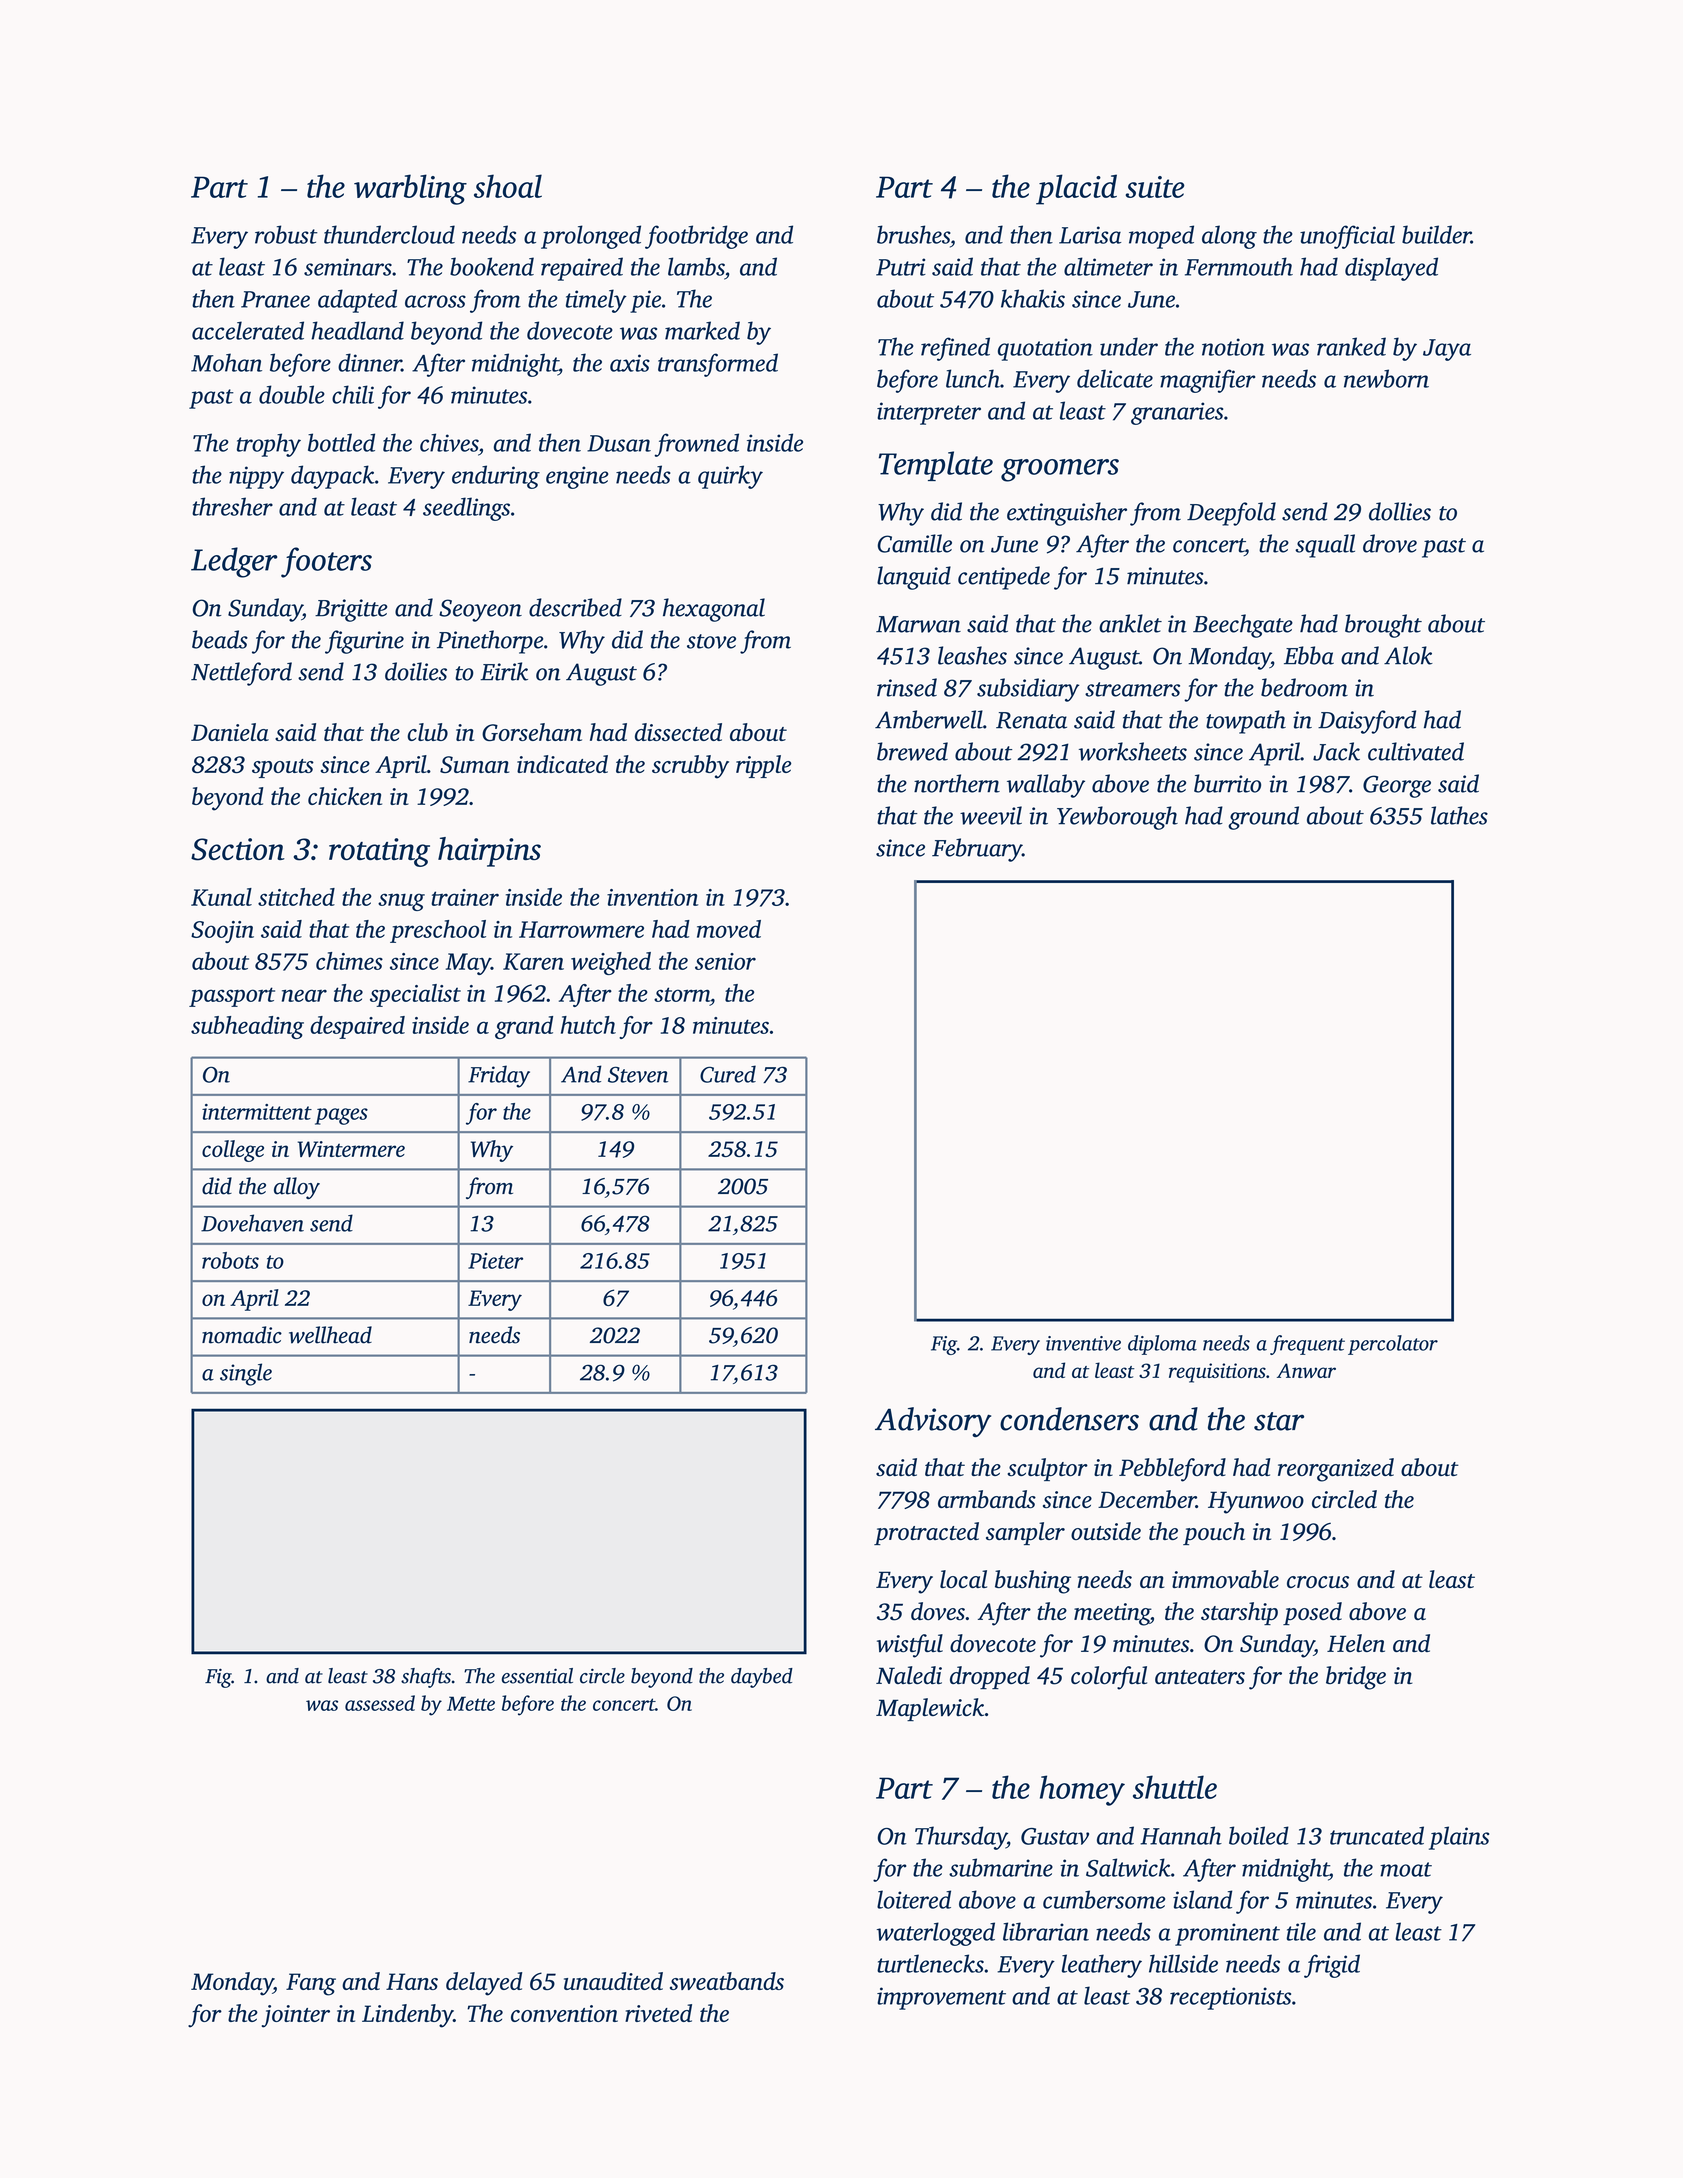  What do you see at coordinates (1133, 751) in the document?
I see `worksheets` at bounding box center [1133, 751].
